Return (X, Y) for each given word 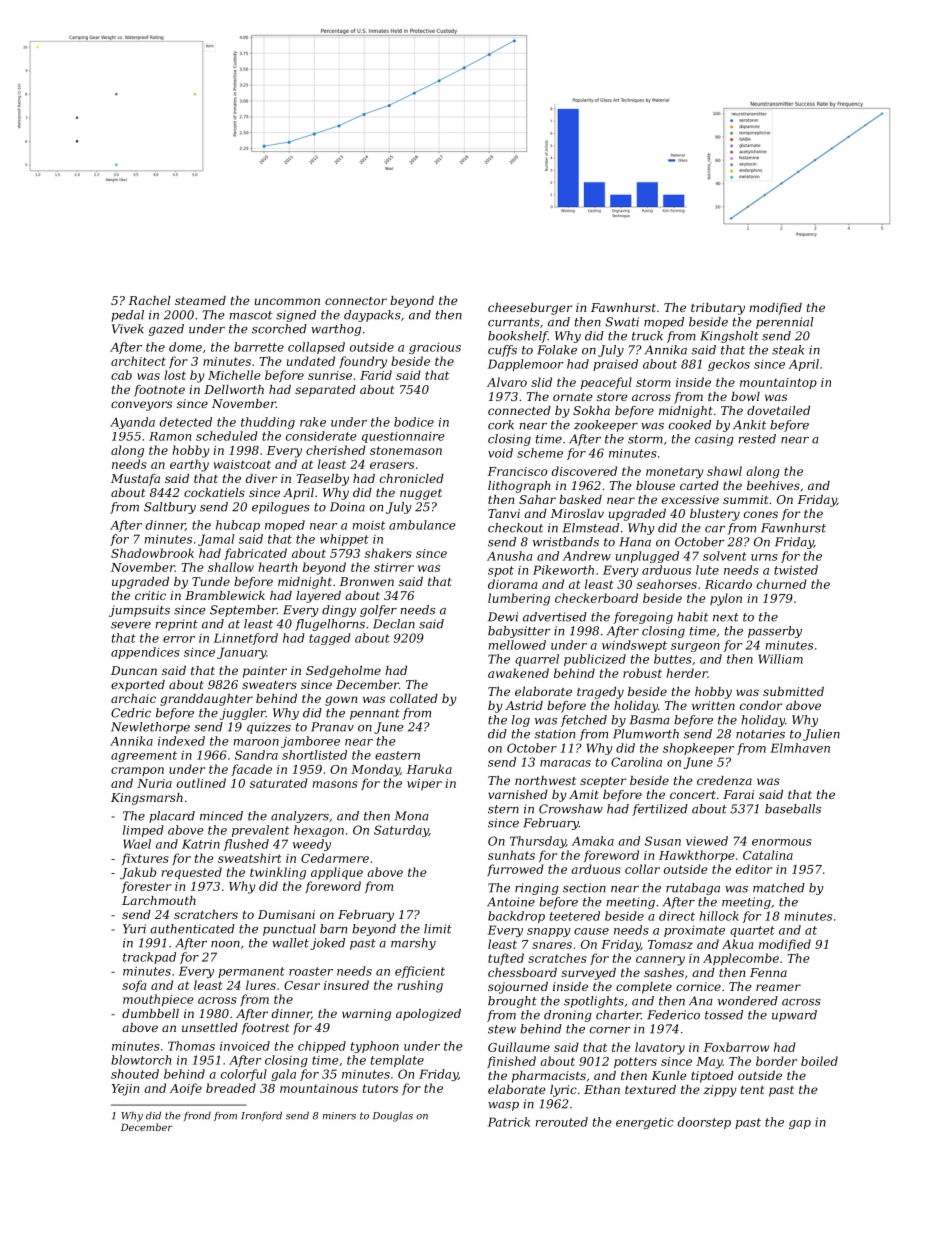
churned (782, 584)
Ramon (170, 436)
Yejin (125, 1090)
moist (369, 525)
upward (794, 1016)
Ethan (602, 1089)
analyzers (300, 817)
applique (337, 873)
